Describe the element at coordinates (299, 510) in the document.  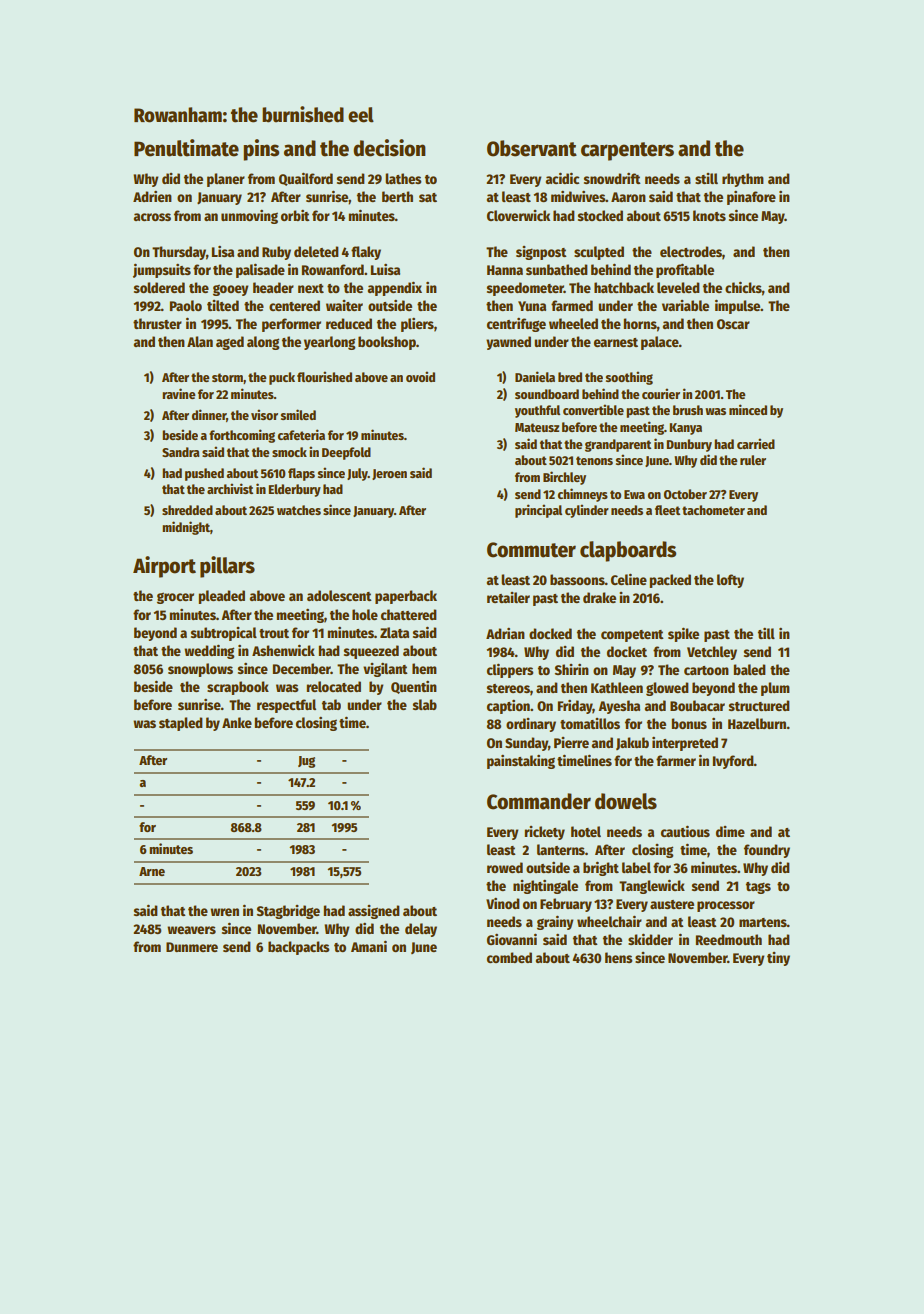
I see `watches` at that location.
